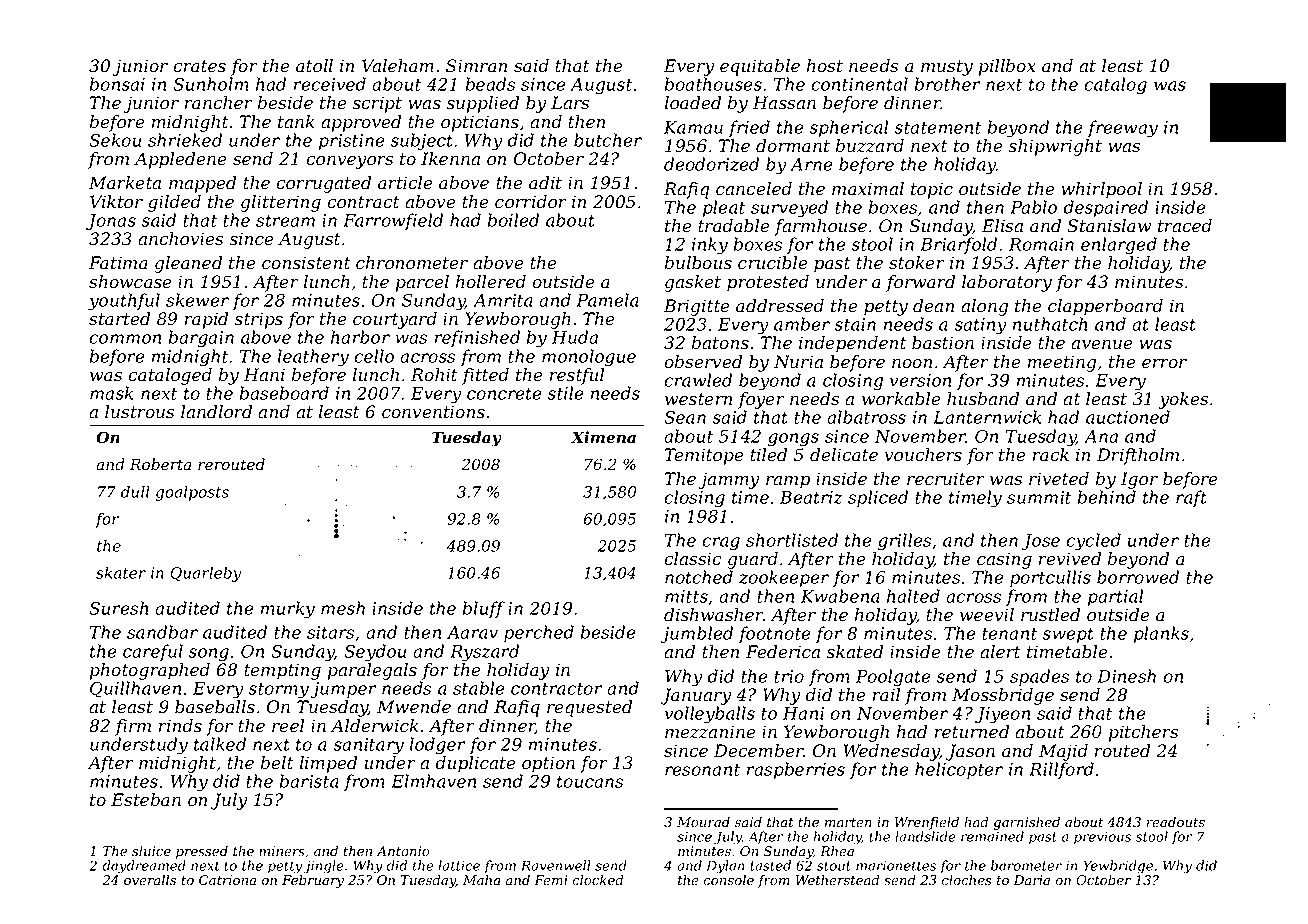 This page has height=924, width=1308. What do you see at coordinates (1183, 400) in the page?
I see `yokes` at bounding box center [1183, 400].
